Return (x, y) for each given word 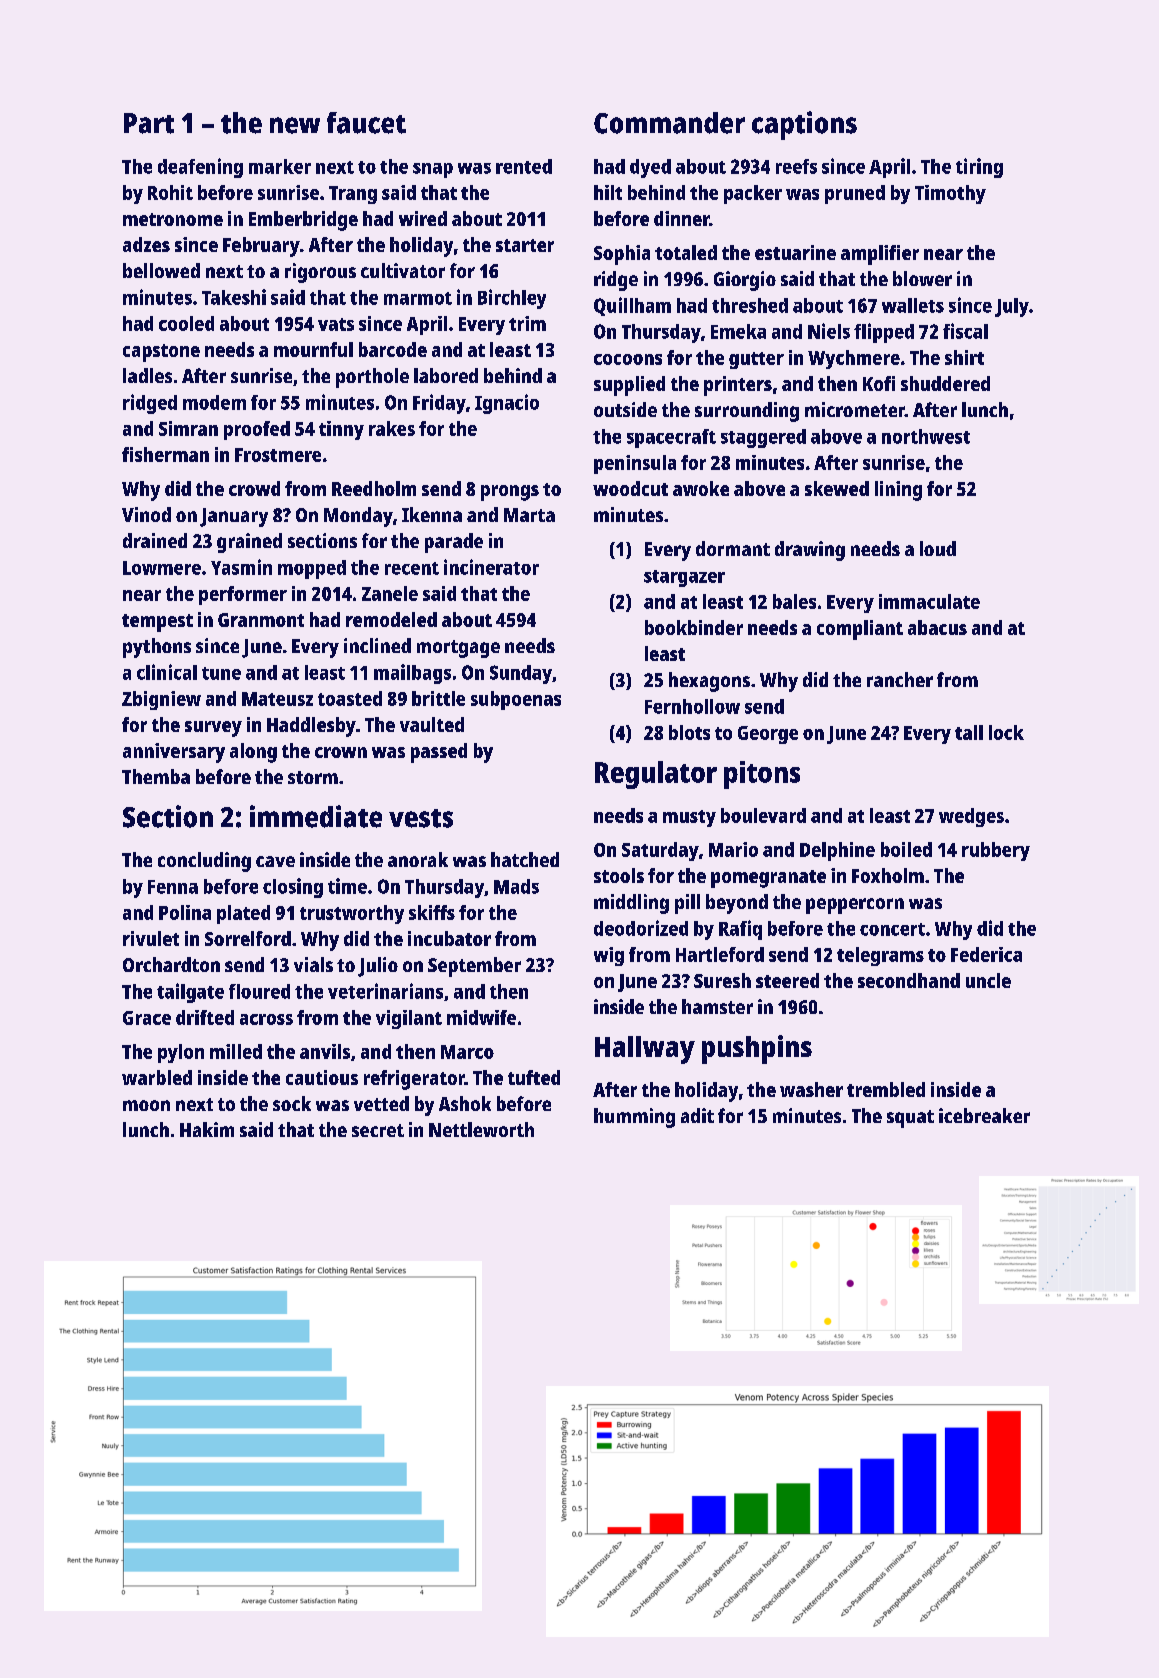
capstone (161, 353)
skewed (837, 488)
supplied (629, 386)
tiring (979, 168)
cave (275, 861)
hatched (525, 859)
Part (149, 123)
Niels (829, 331)
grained (249, 543)
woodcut (630, 488)
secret (378, 1130)
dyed (650, 168)
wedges (971, 817)
